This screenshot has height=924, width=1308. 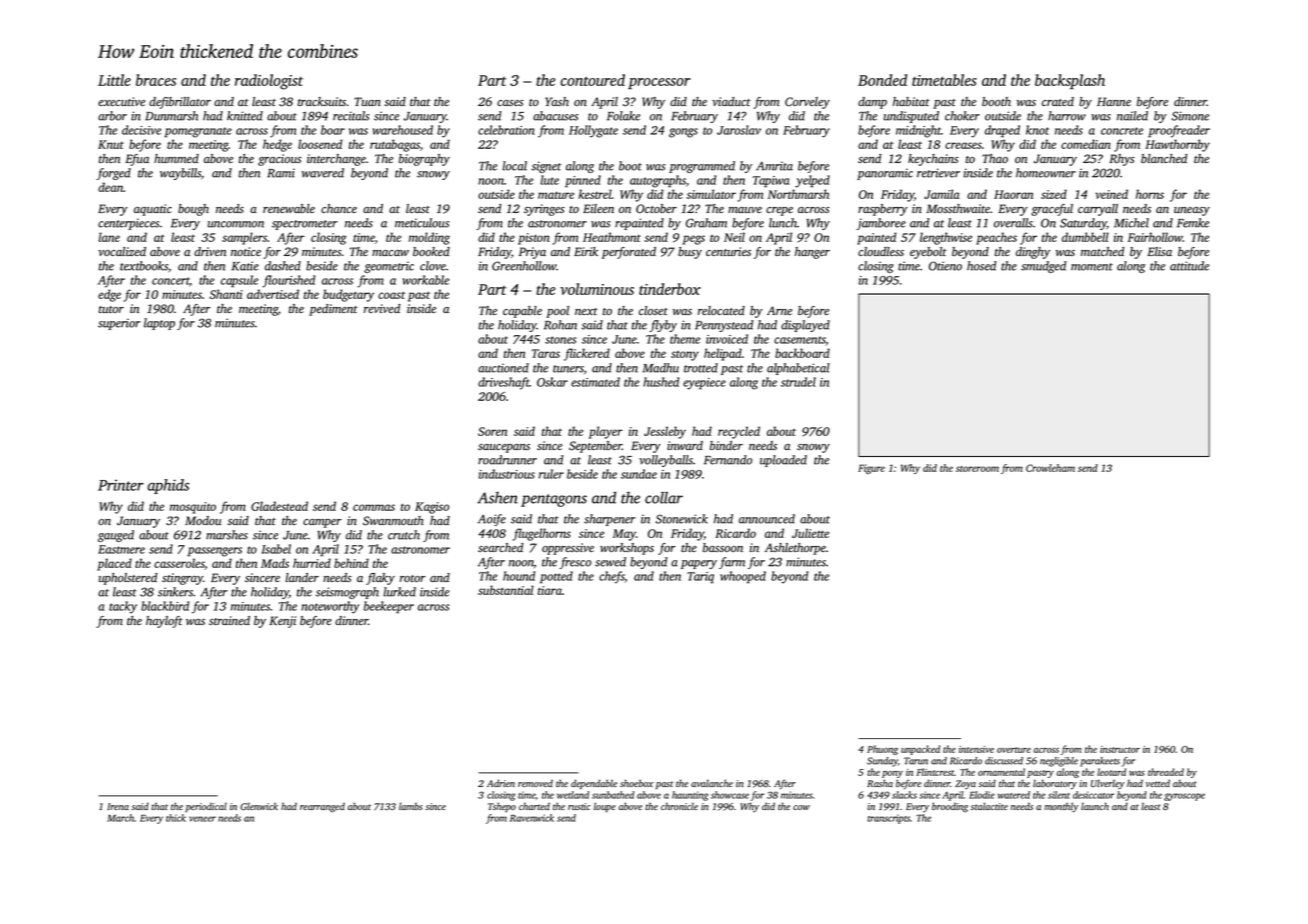 I want to click on Juliette, so click(x=810, y=533).
